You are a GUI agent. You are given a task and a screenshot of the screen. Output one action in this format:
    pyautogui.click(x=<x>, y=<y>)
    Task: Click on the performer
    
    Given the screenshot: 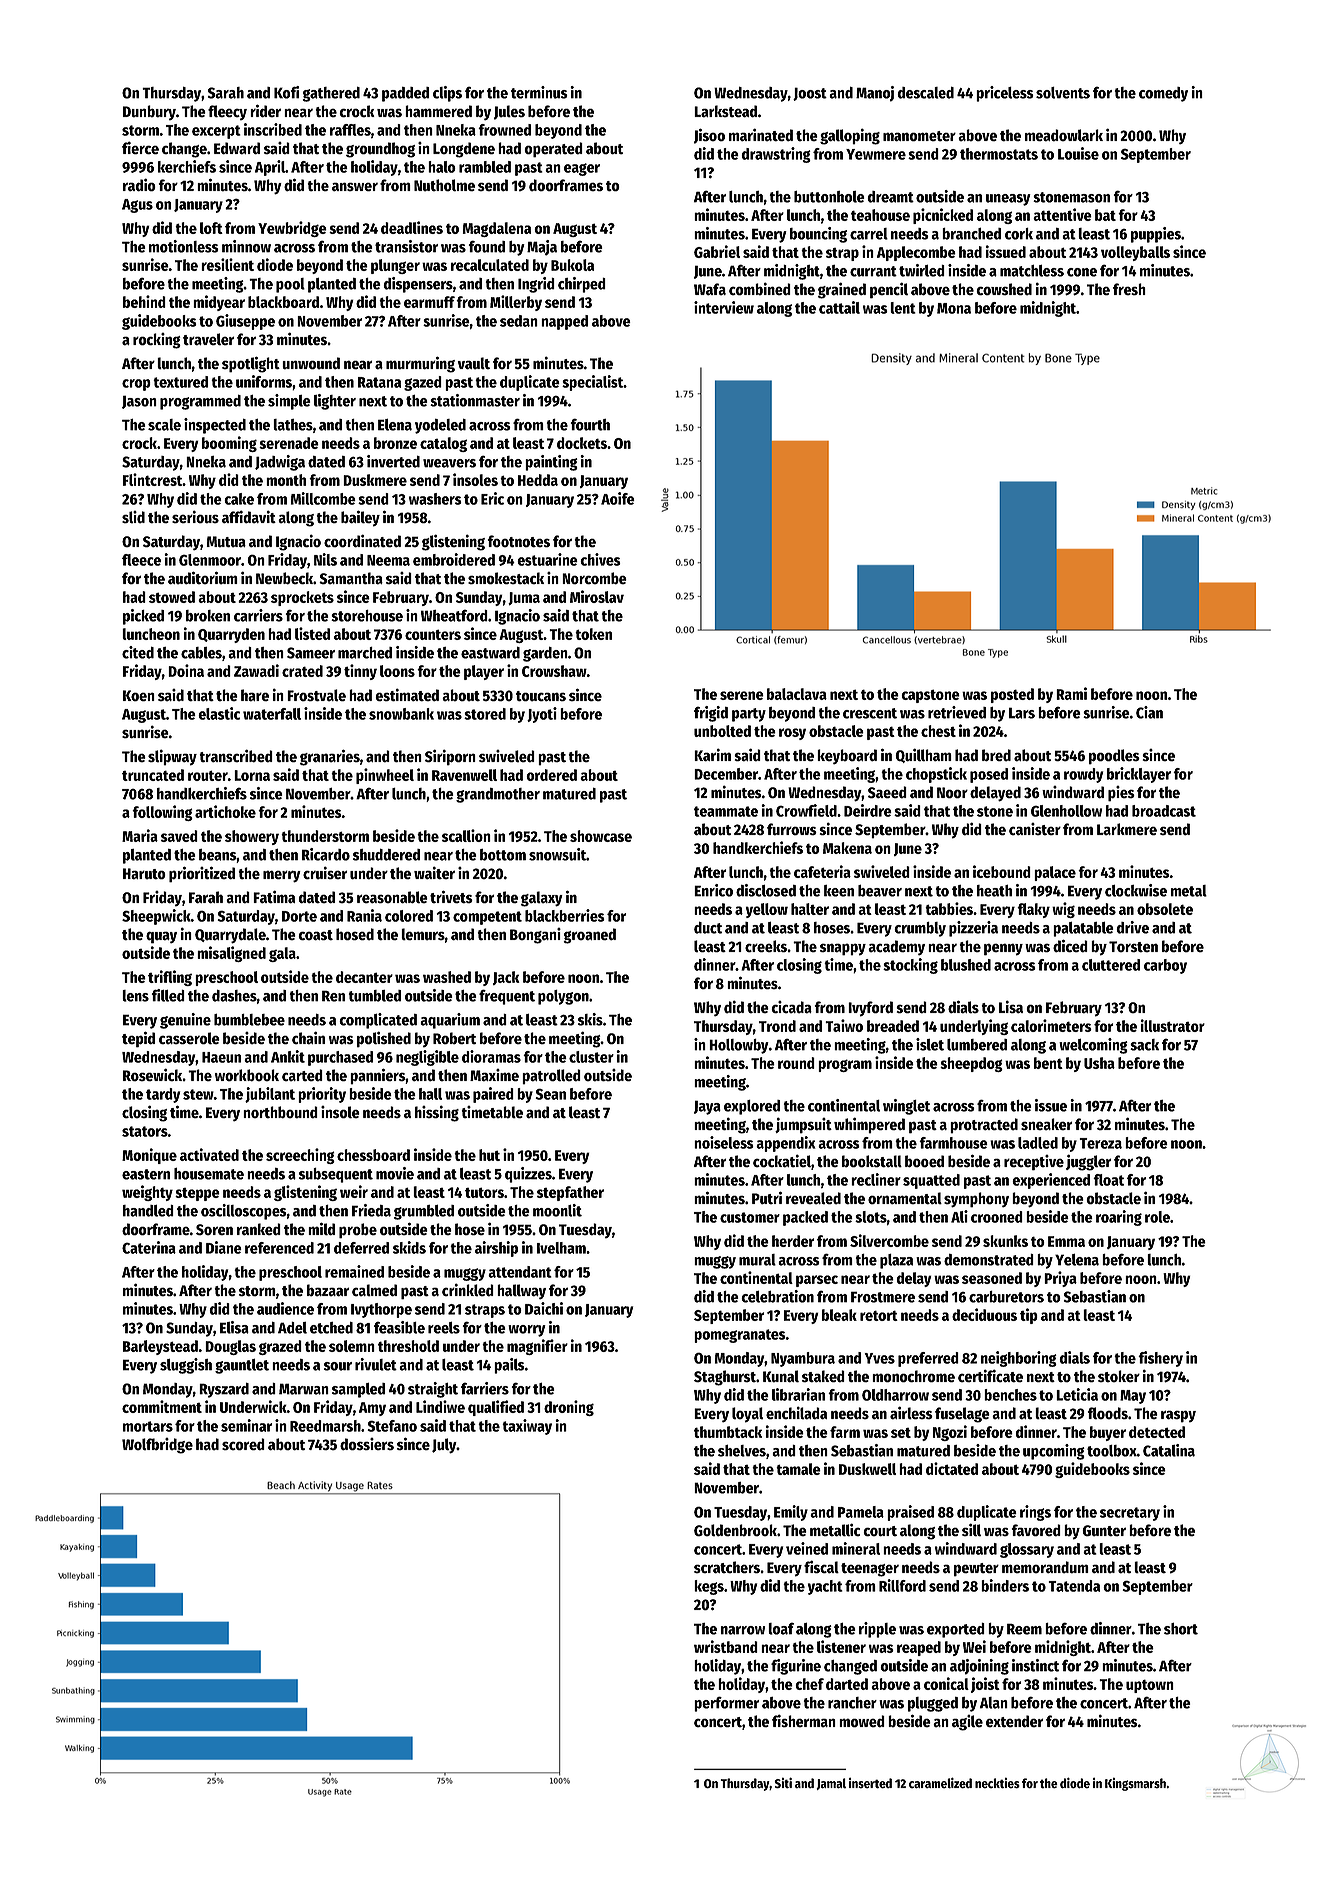 What is the action you would take?
    pyautogui.click(x=726, y=1704)
